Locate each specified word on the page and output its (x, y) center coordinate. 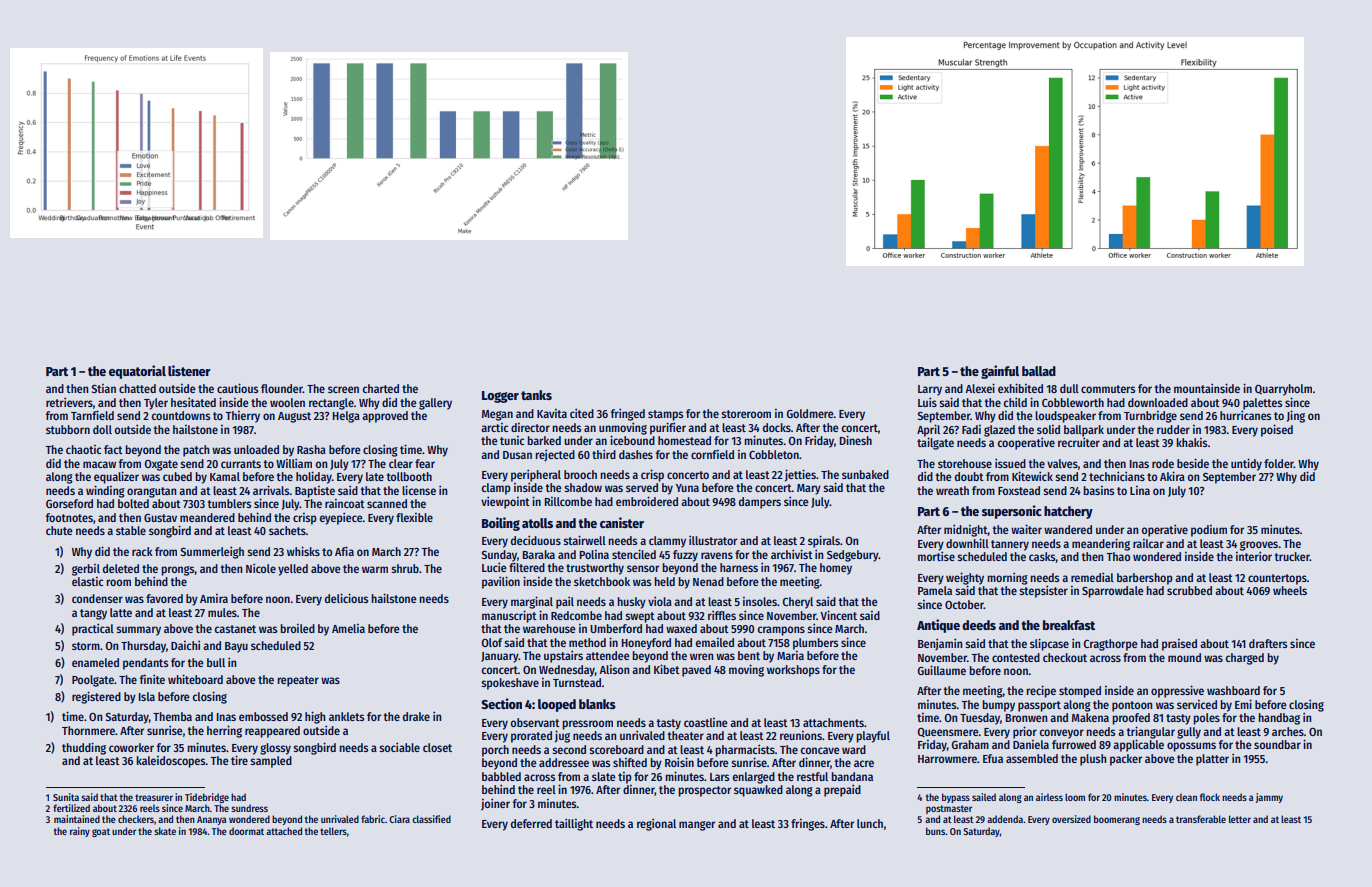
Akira (1172, 476)
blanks (597, 704)
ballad (1039, 371)
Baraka (539, 554)
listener (189, 370)
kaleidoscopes (171, 762)
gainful (1000, 372)
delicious (347, 598)
